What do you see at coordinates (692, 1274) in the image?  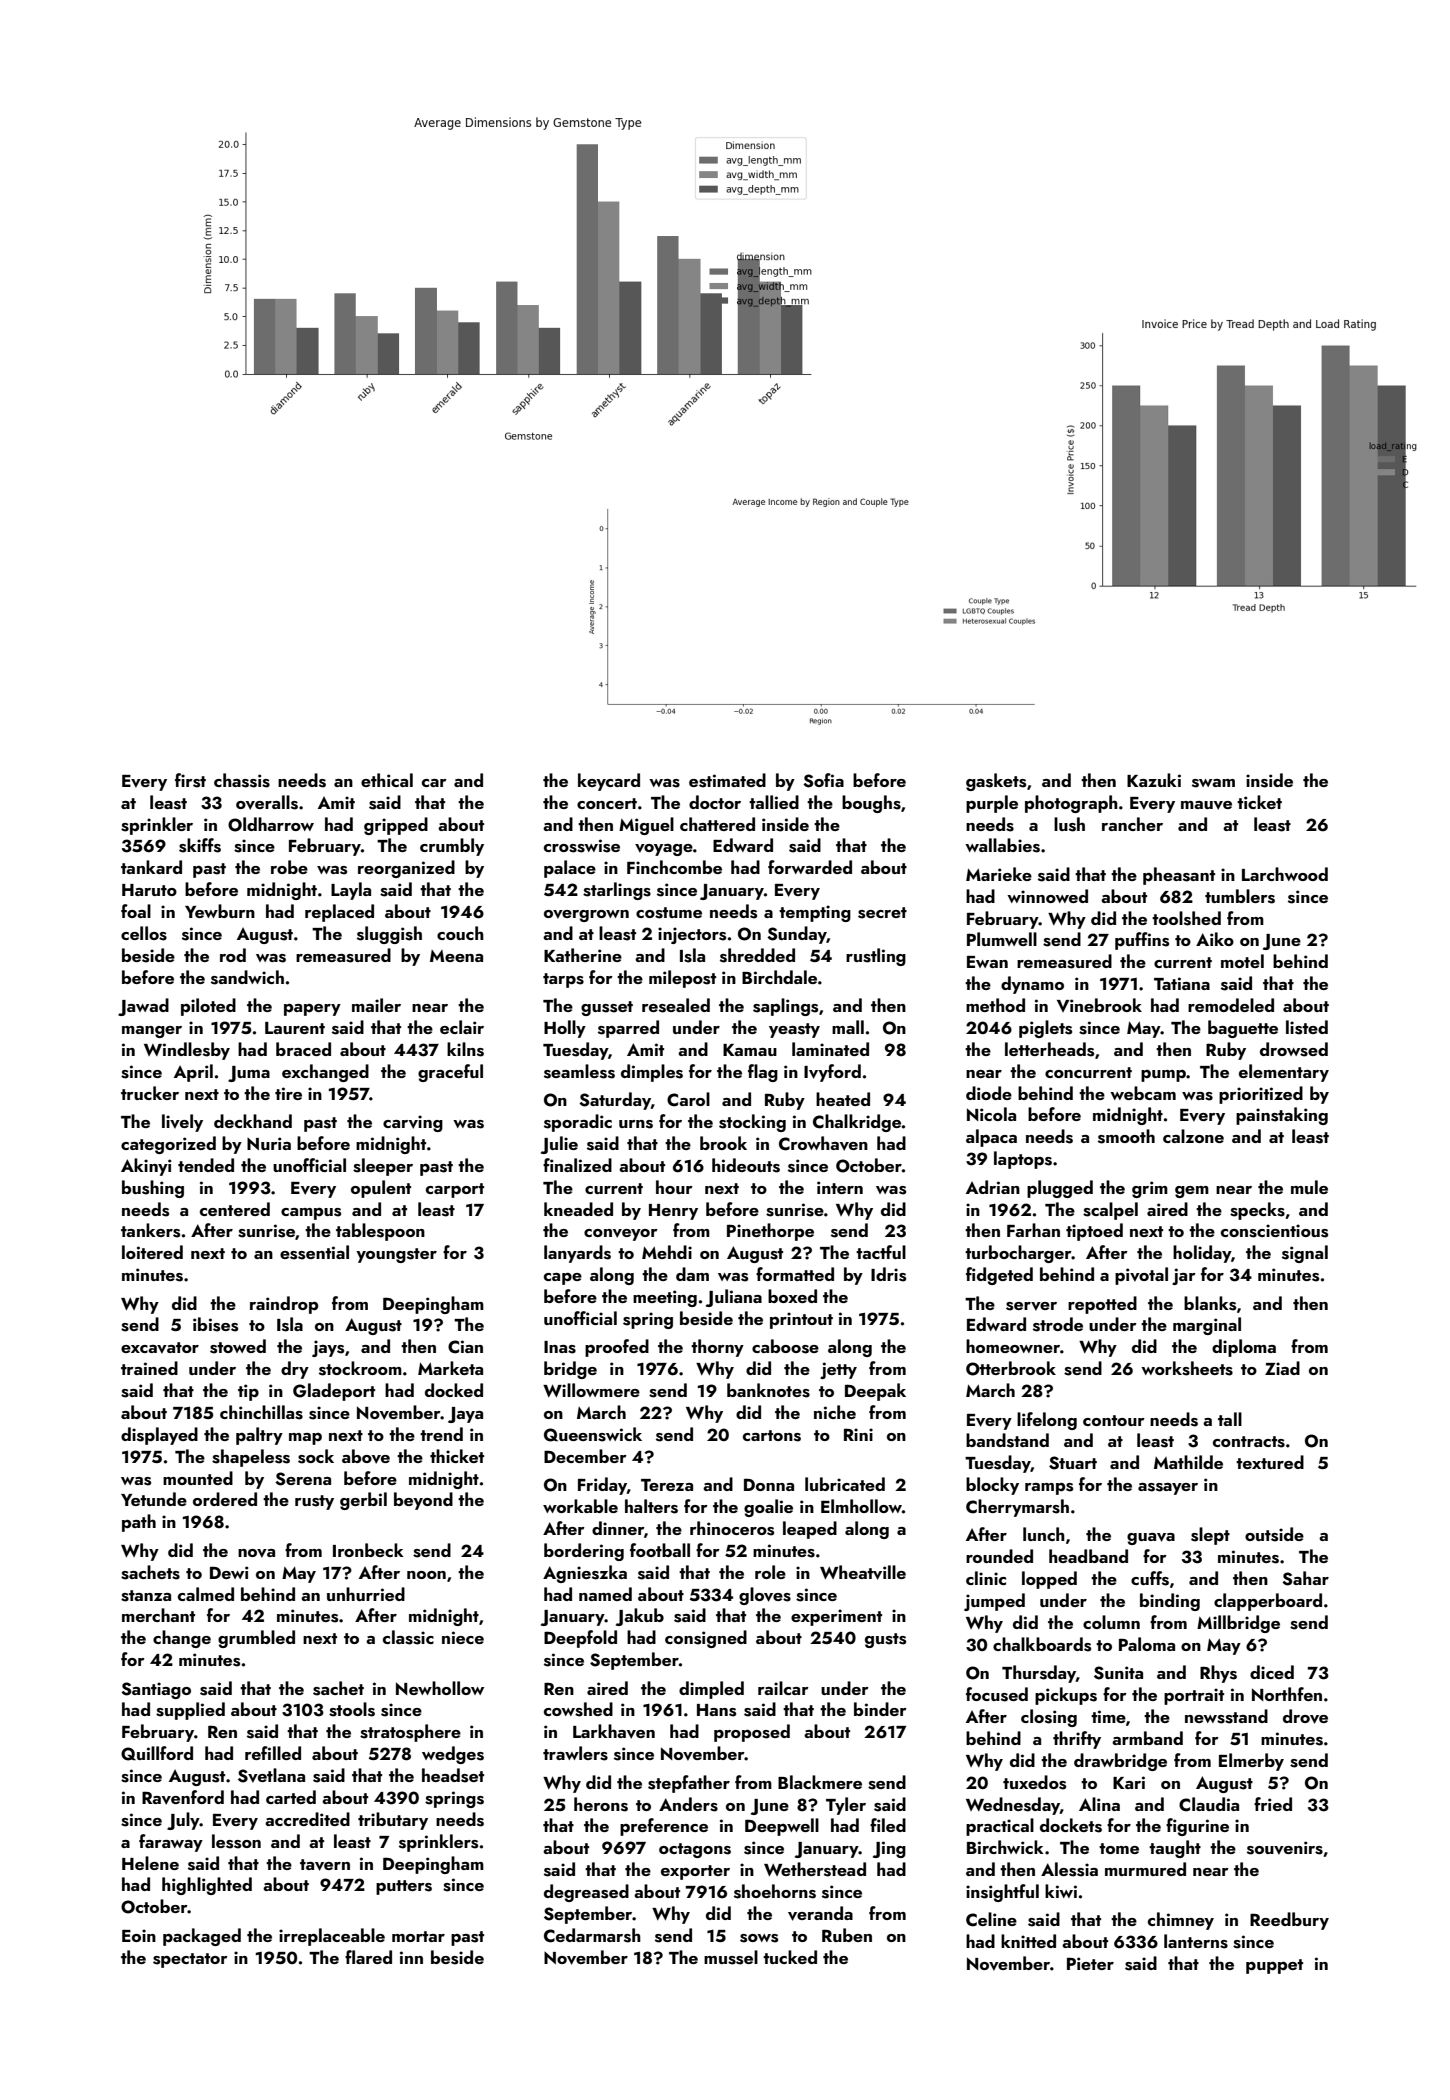 I see `dam` at bounding box center [692, 1274].
